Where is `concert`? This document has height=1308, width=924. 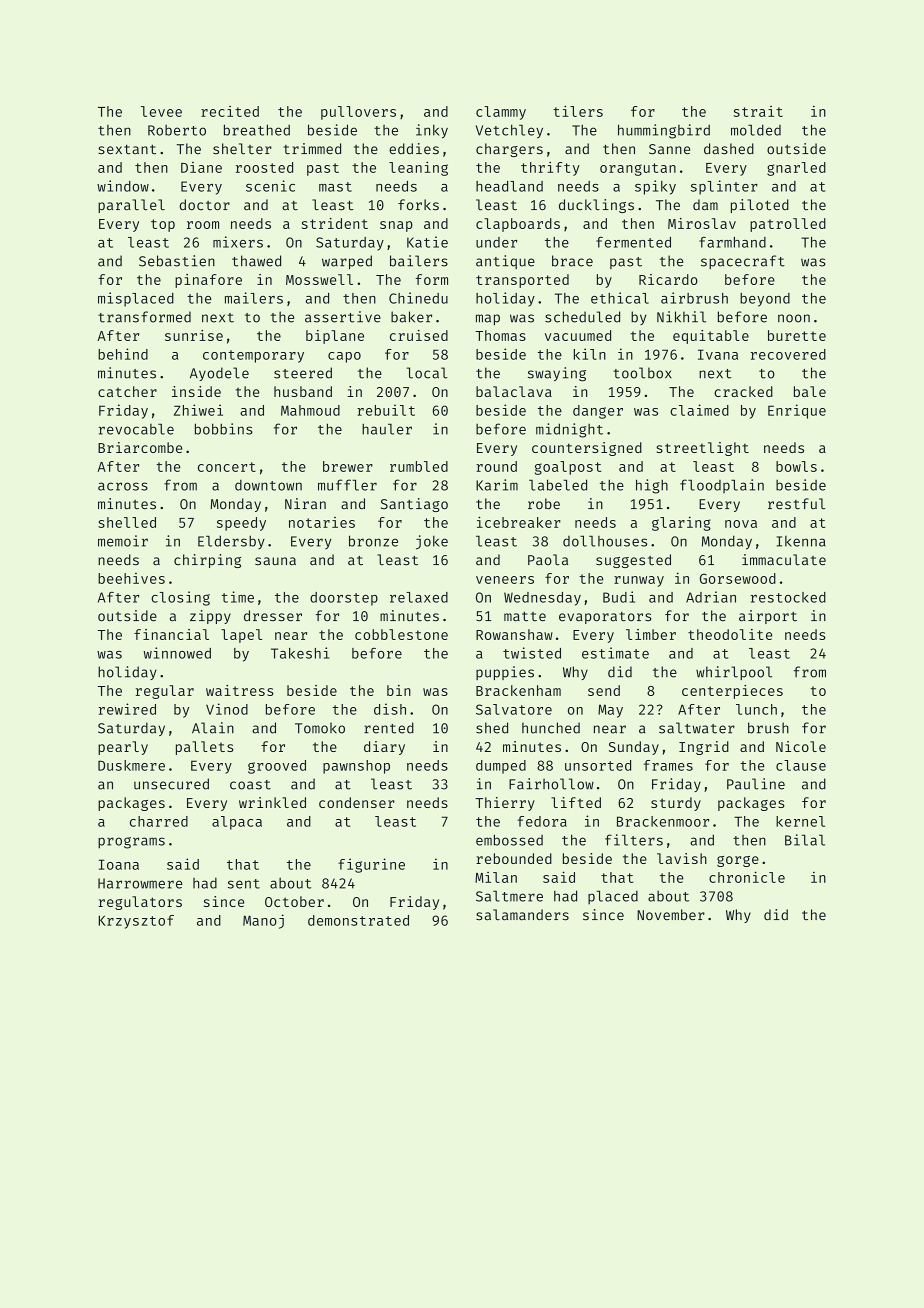
concert is located at coordinates (227, 467).
